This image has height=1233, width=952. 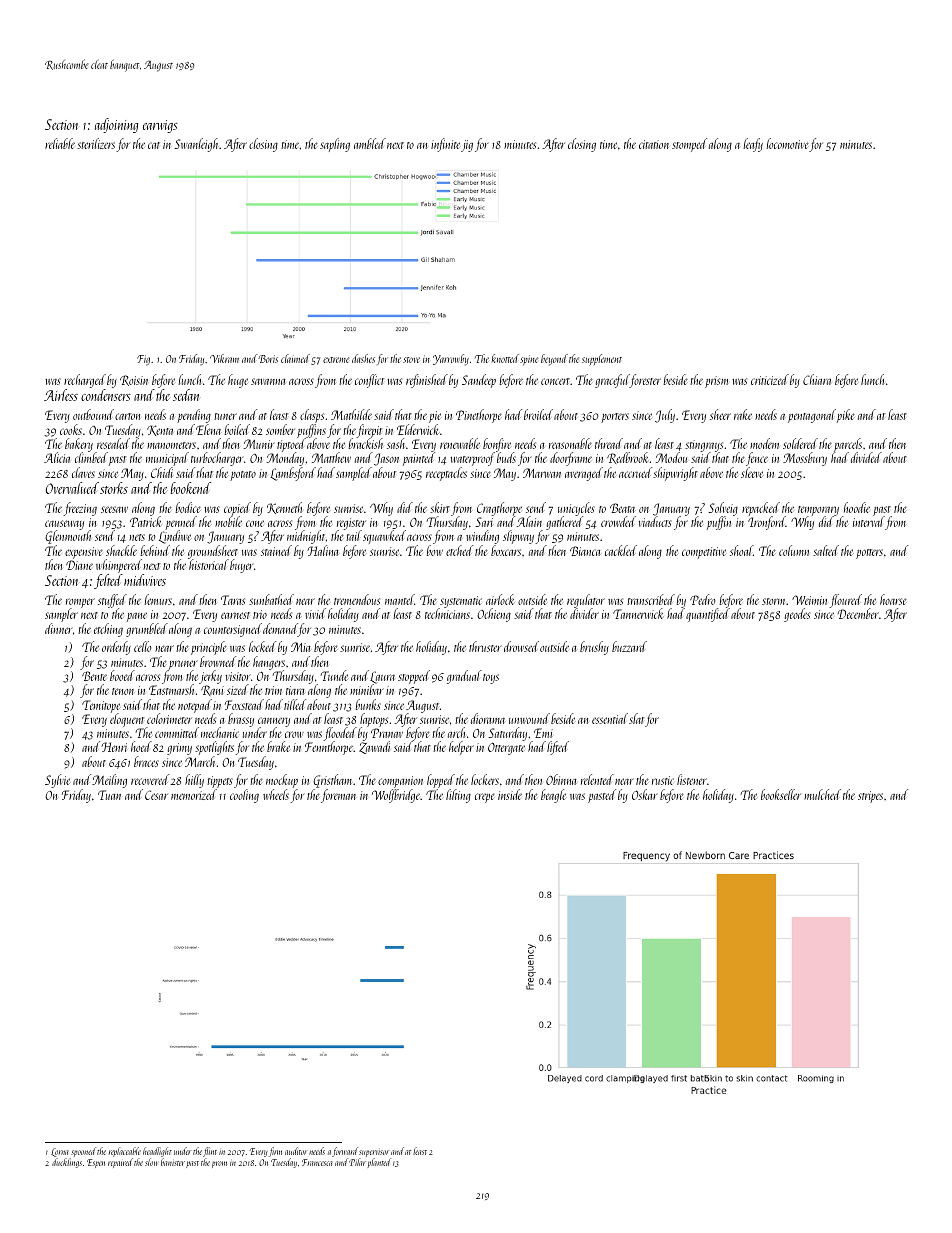 I want to click on ducklings, so click(x=67, y=1163).
